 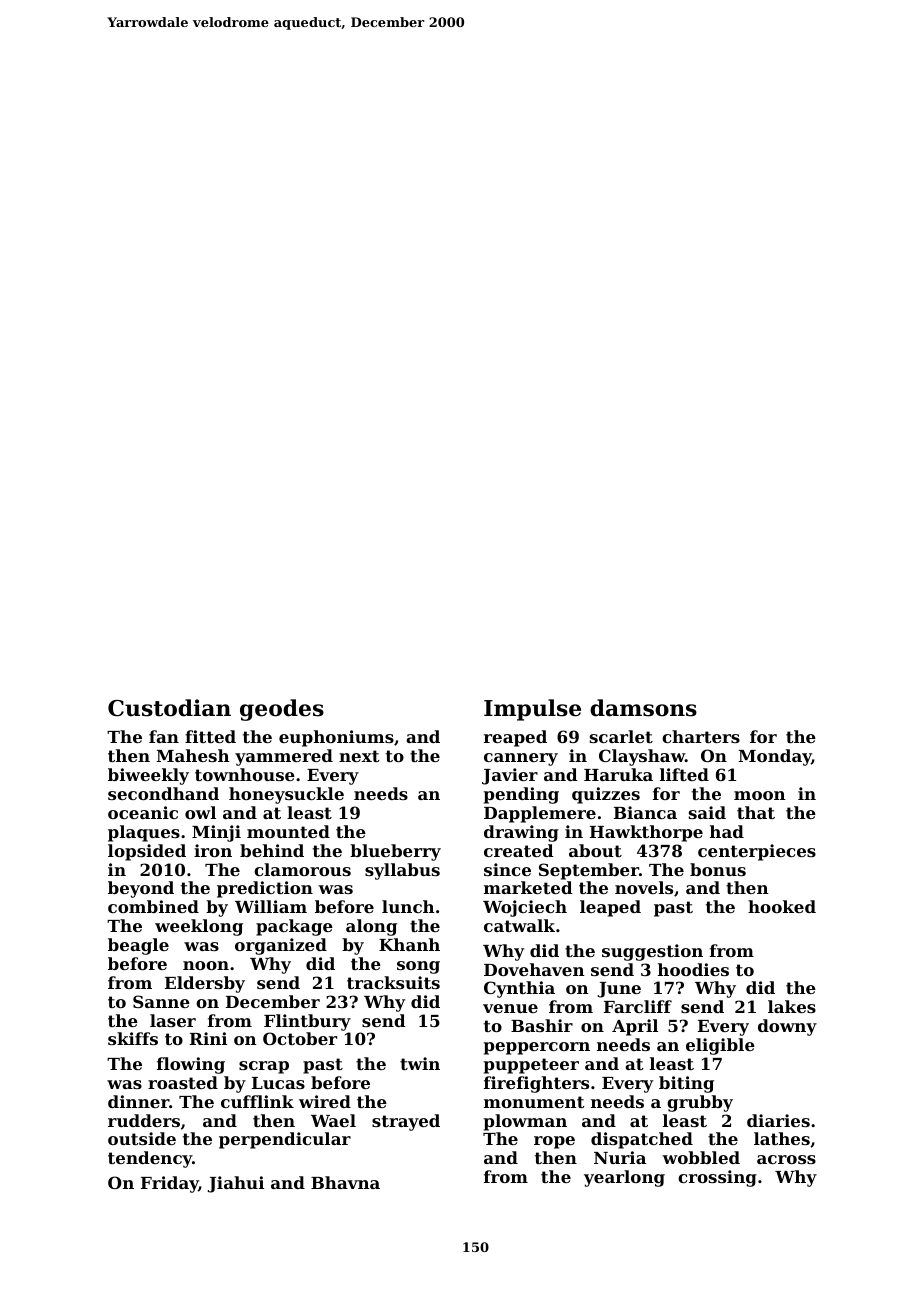 I want to click on Impulse, so click(x=532, y=710).
